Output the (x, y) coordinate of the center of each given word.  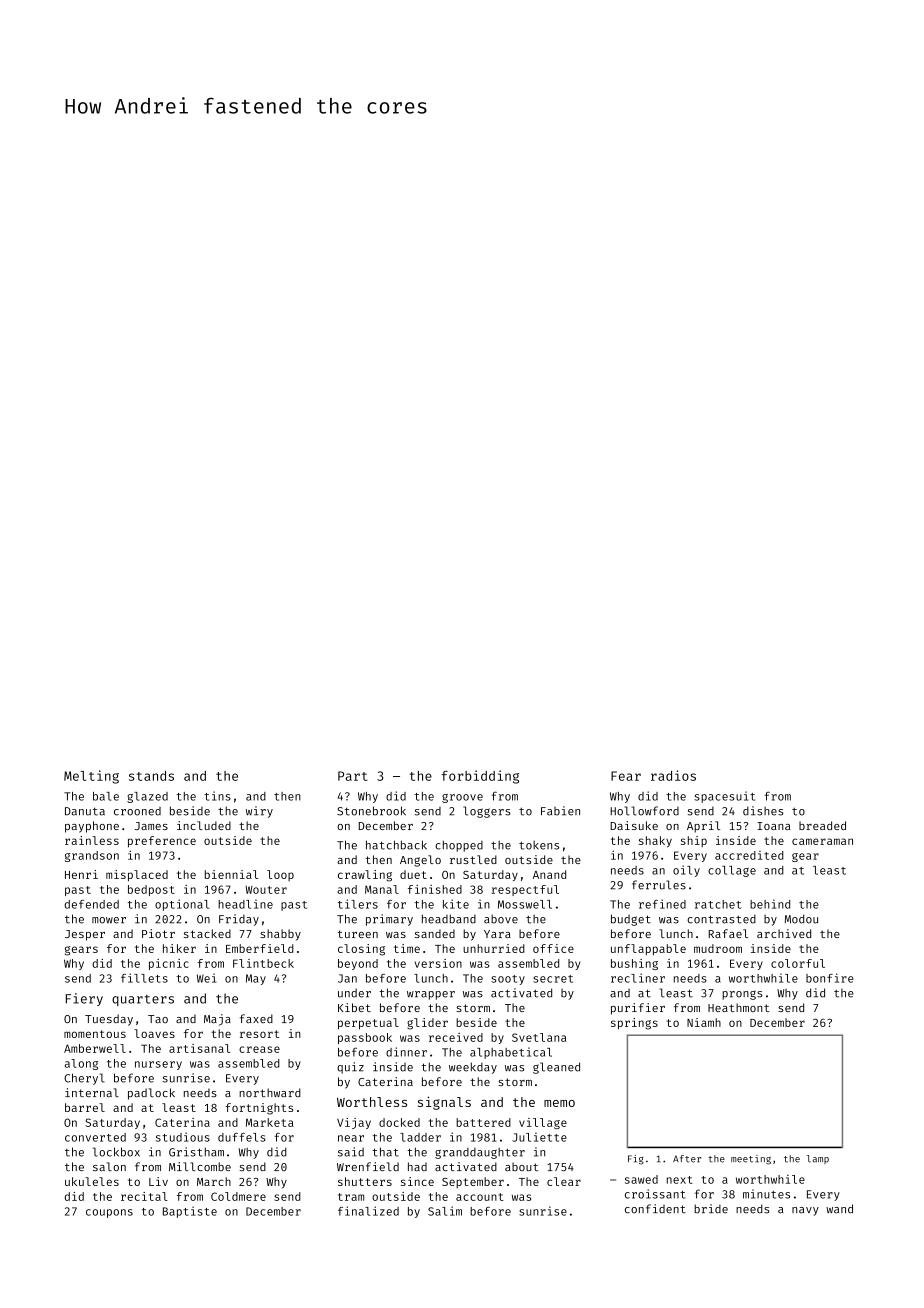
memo (559, 1103)
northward (270, 1092)
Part (353, 776)
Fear (626, 776)
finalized (368, 1211)
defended (91, 904)
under (354, 993)
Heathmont (738, 1007)
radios (673, 775)
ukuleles (92, 1181)
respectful (525, 890)
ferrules (659, 885)
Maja (217, 1020)
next (680, 1180)
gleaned (556, 1068)
